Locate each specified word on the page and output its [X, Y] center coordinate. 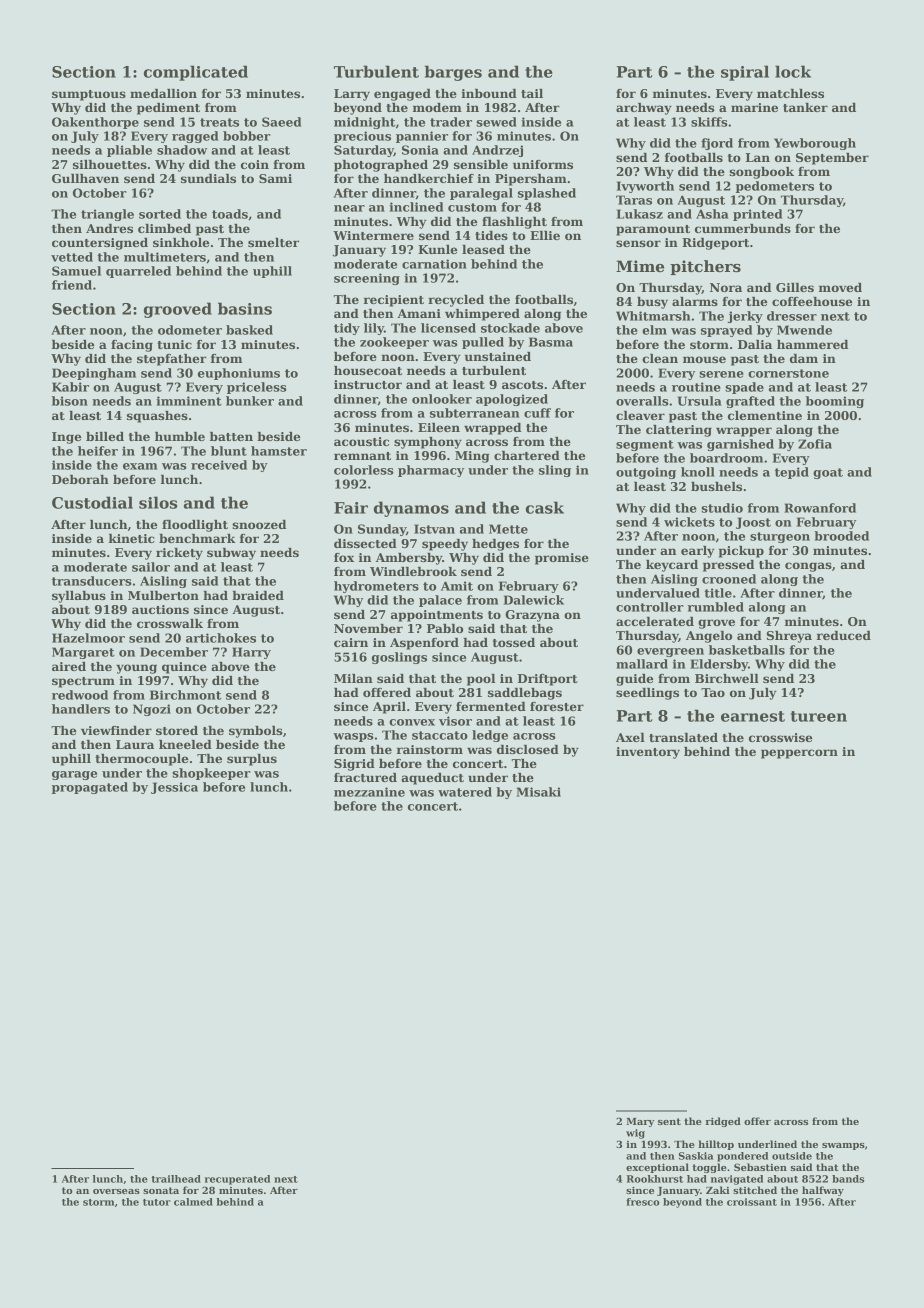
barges [453, 73]
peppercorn [799, 754]
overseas [116, 1191]
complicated [196, 73]
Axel [630, 737]
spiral [745, 73]
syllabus [79, 597]
